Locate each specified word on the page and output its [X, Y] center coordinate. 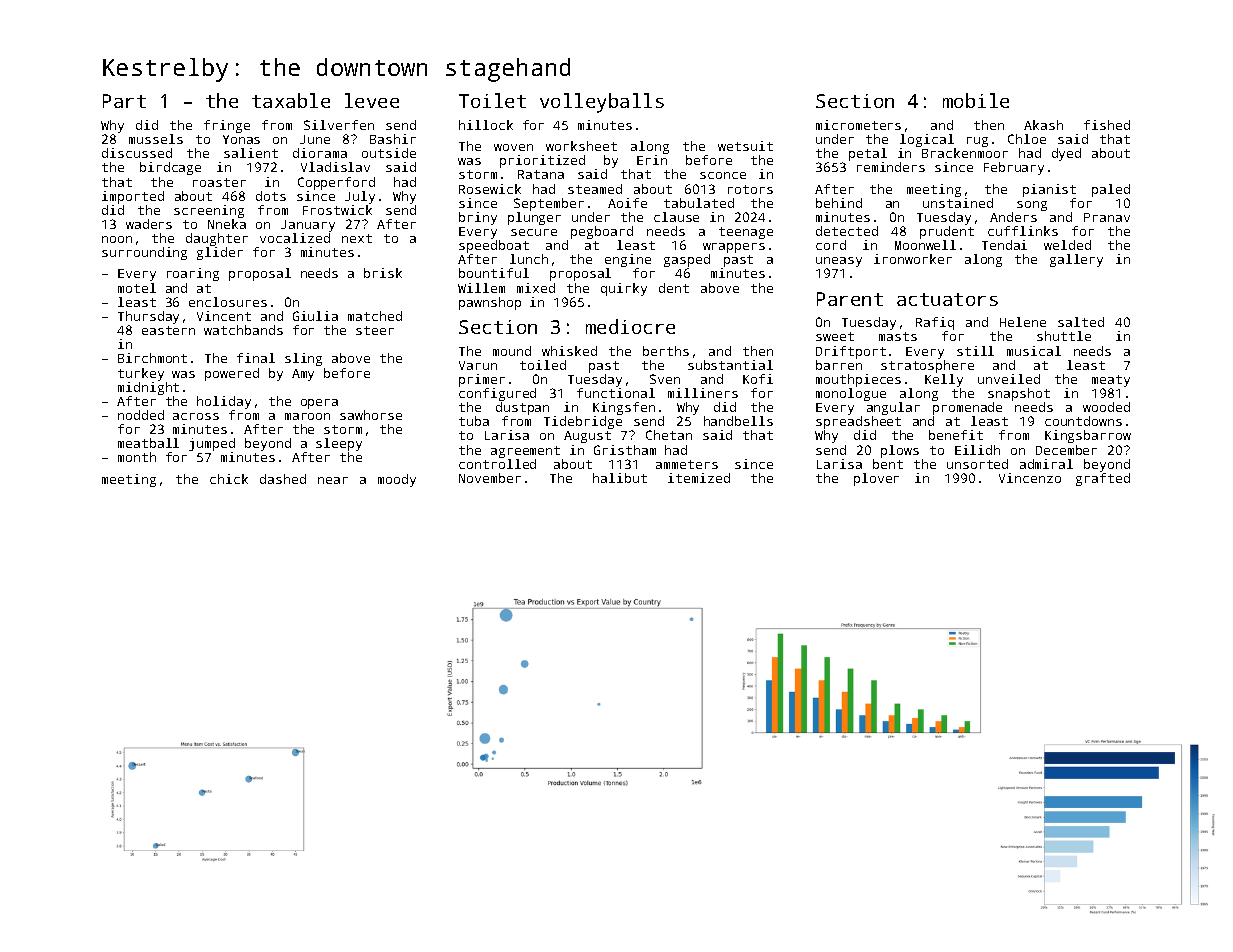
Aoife [627, 203]
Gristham [625, 450]
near [333, 480]
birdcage [170, 168]
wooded [1106, 407]
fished [1107, 125]
